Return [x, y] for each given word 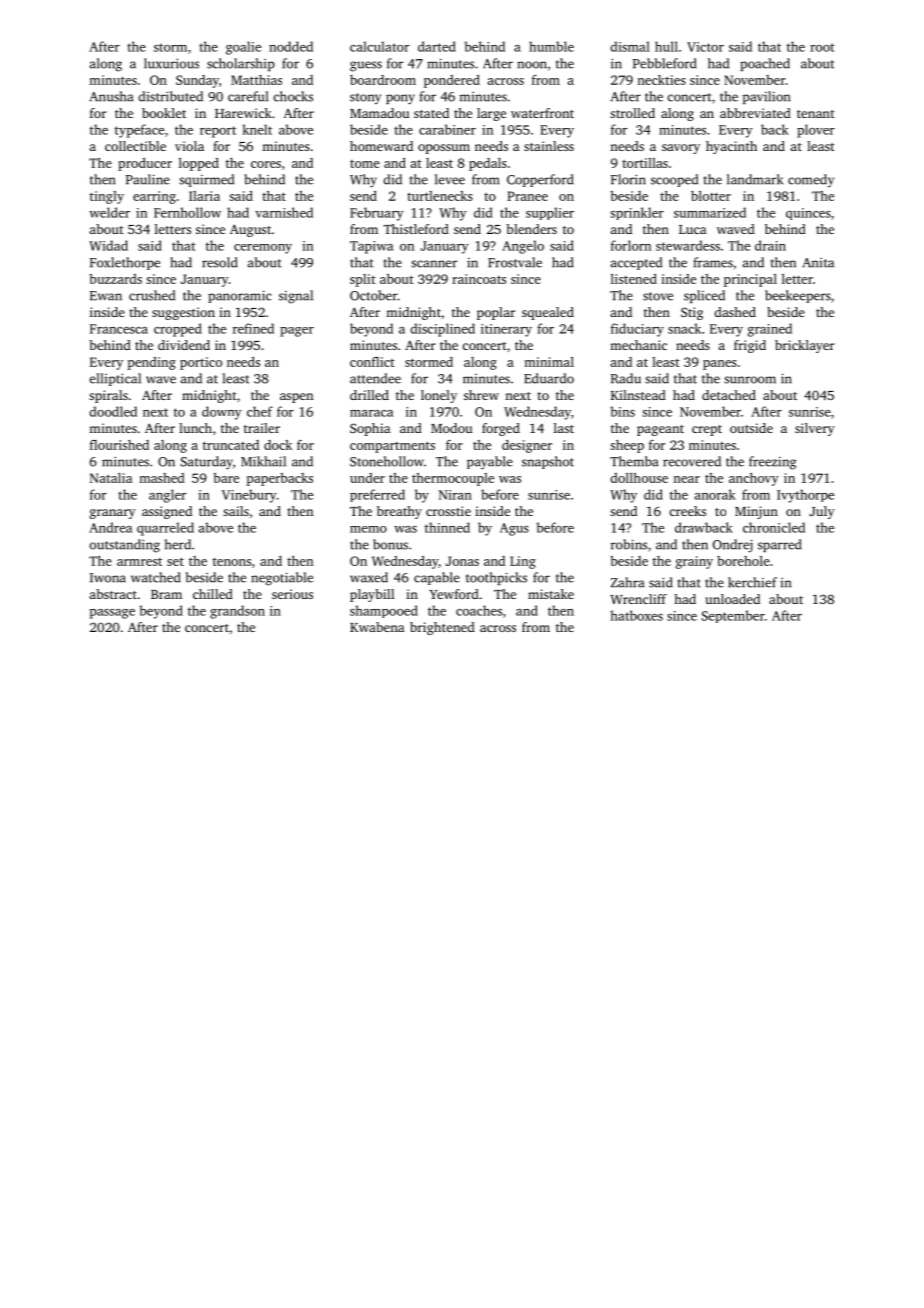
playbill [372, 595]
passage [112, 614]
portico [201, 363]
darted [437, 46]
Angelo [523, 247]
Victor [705, 47]
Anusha [111, 96]
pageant [660, 430]
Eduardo [549, 378]
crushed [152, 295]
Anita [818, 263]
